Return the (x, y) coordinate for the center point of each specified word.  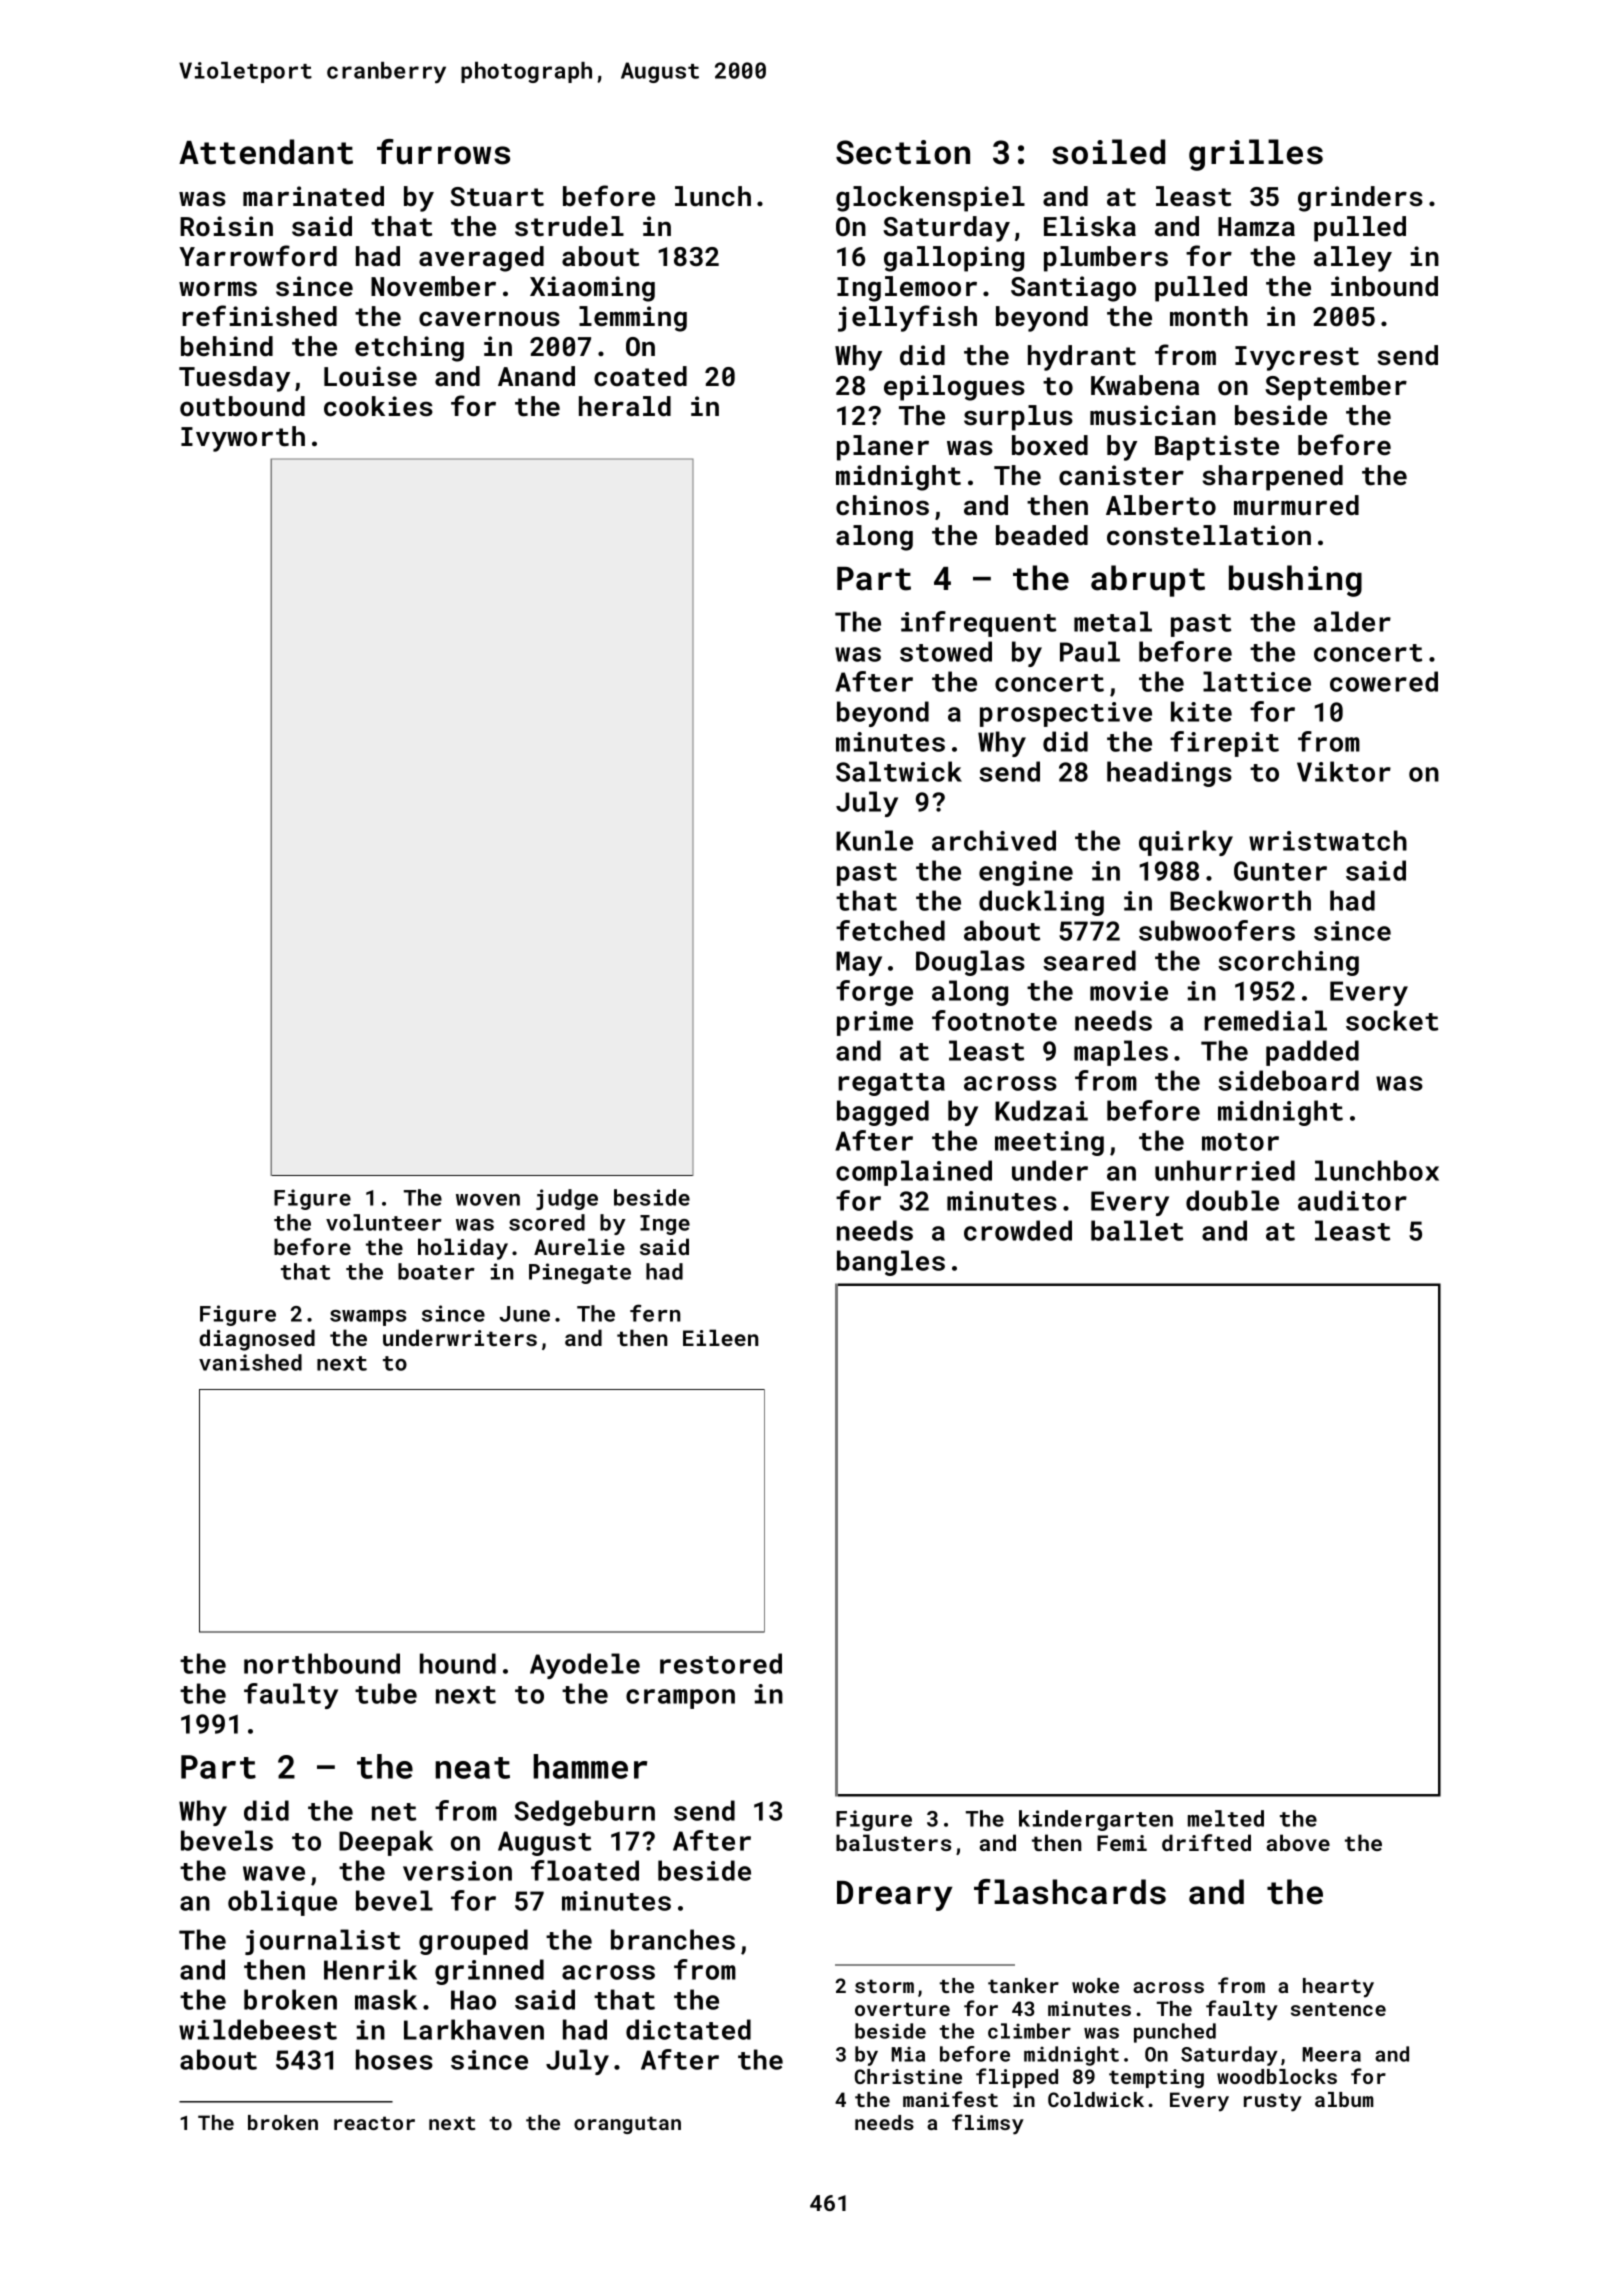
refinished (259, 316)
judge (567, 1199)
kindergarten (1096, 1820)
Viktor (1344, 771)
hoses (394, 2059)
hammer (590, 1766)
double (1232, 1200)
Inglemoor (907, 289)
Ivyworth (243, 439)
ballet (1137, 1230)
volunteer (384, 1222)
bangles (891, 1263)
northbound (322, 1663)
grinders (1360, 199)
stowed (946, 651)
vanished (250, 1362)
